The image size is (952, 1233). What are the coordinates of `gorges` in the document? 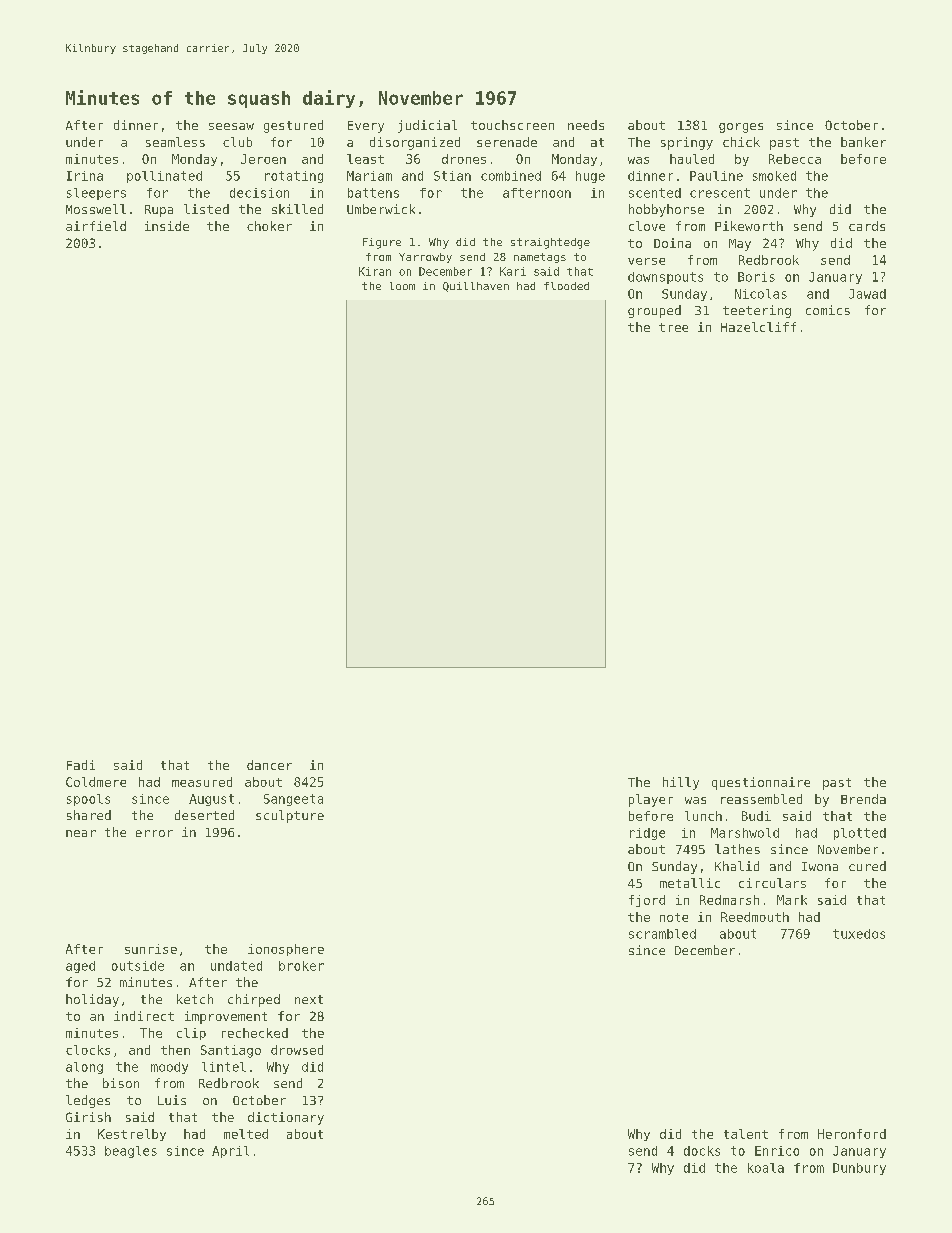 It's located at (741, 128).
